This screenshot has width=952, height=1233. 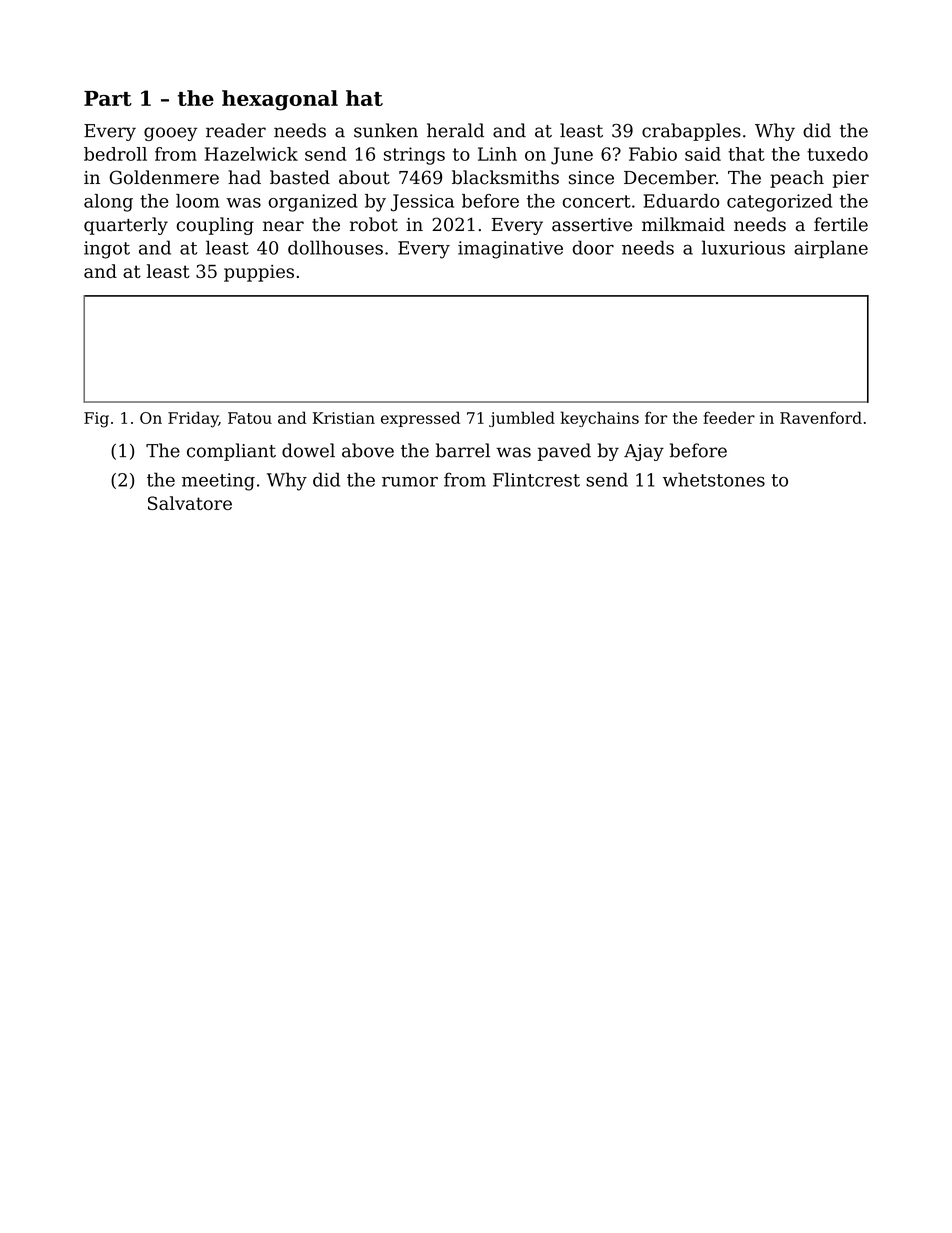 What do you see at coordinates (280, 100) in the screenshot?
I see `hexagonal` at bounding box center [280, 100].
